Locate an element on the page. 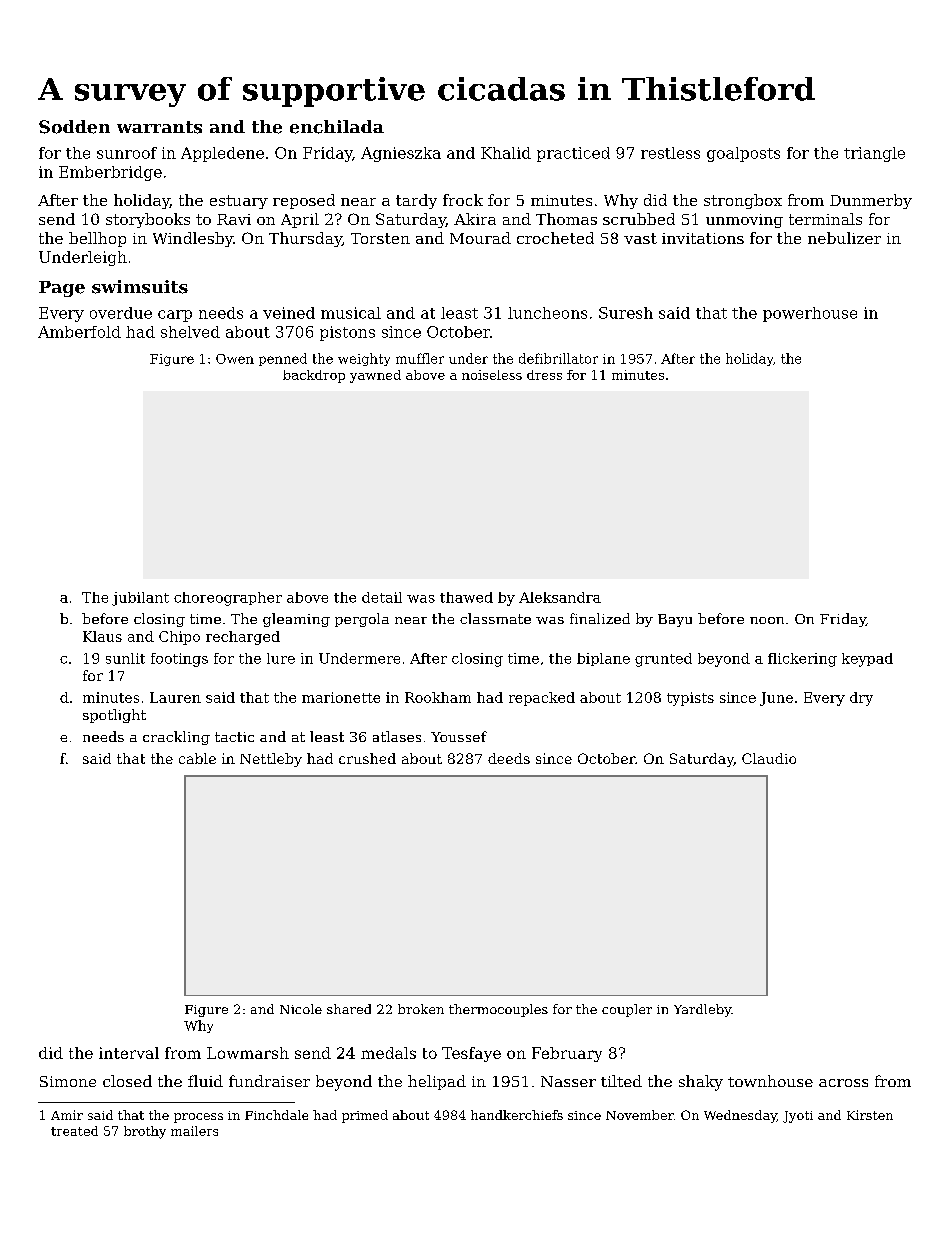 The height and width of the document is (1233, 952). noon is located at coordinates (767, 620).
